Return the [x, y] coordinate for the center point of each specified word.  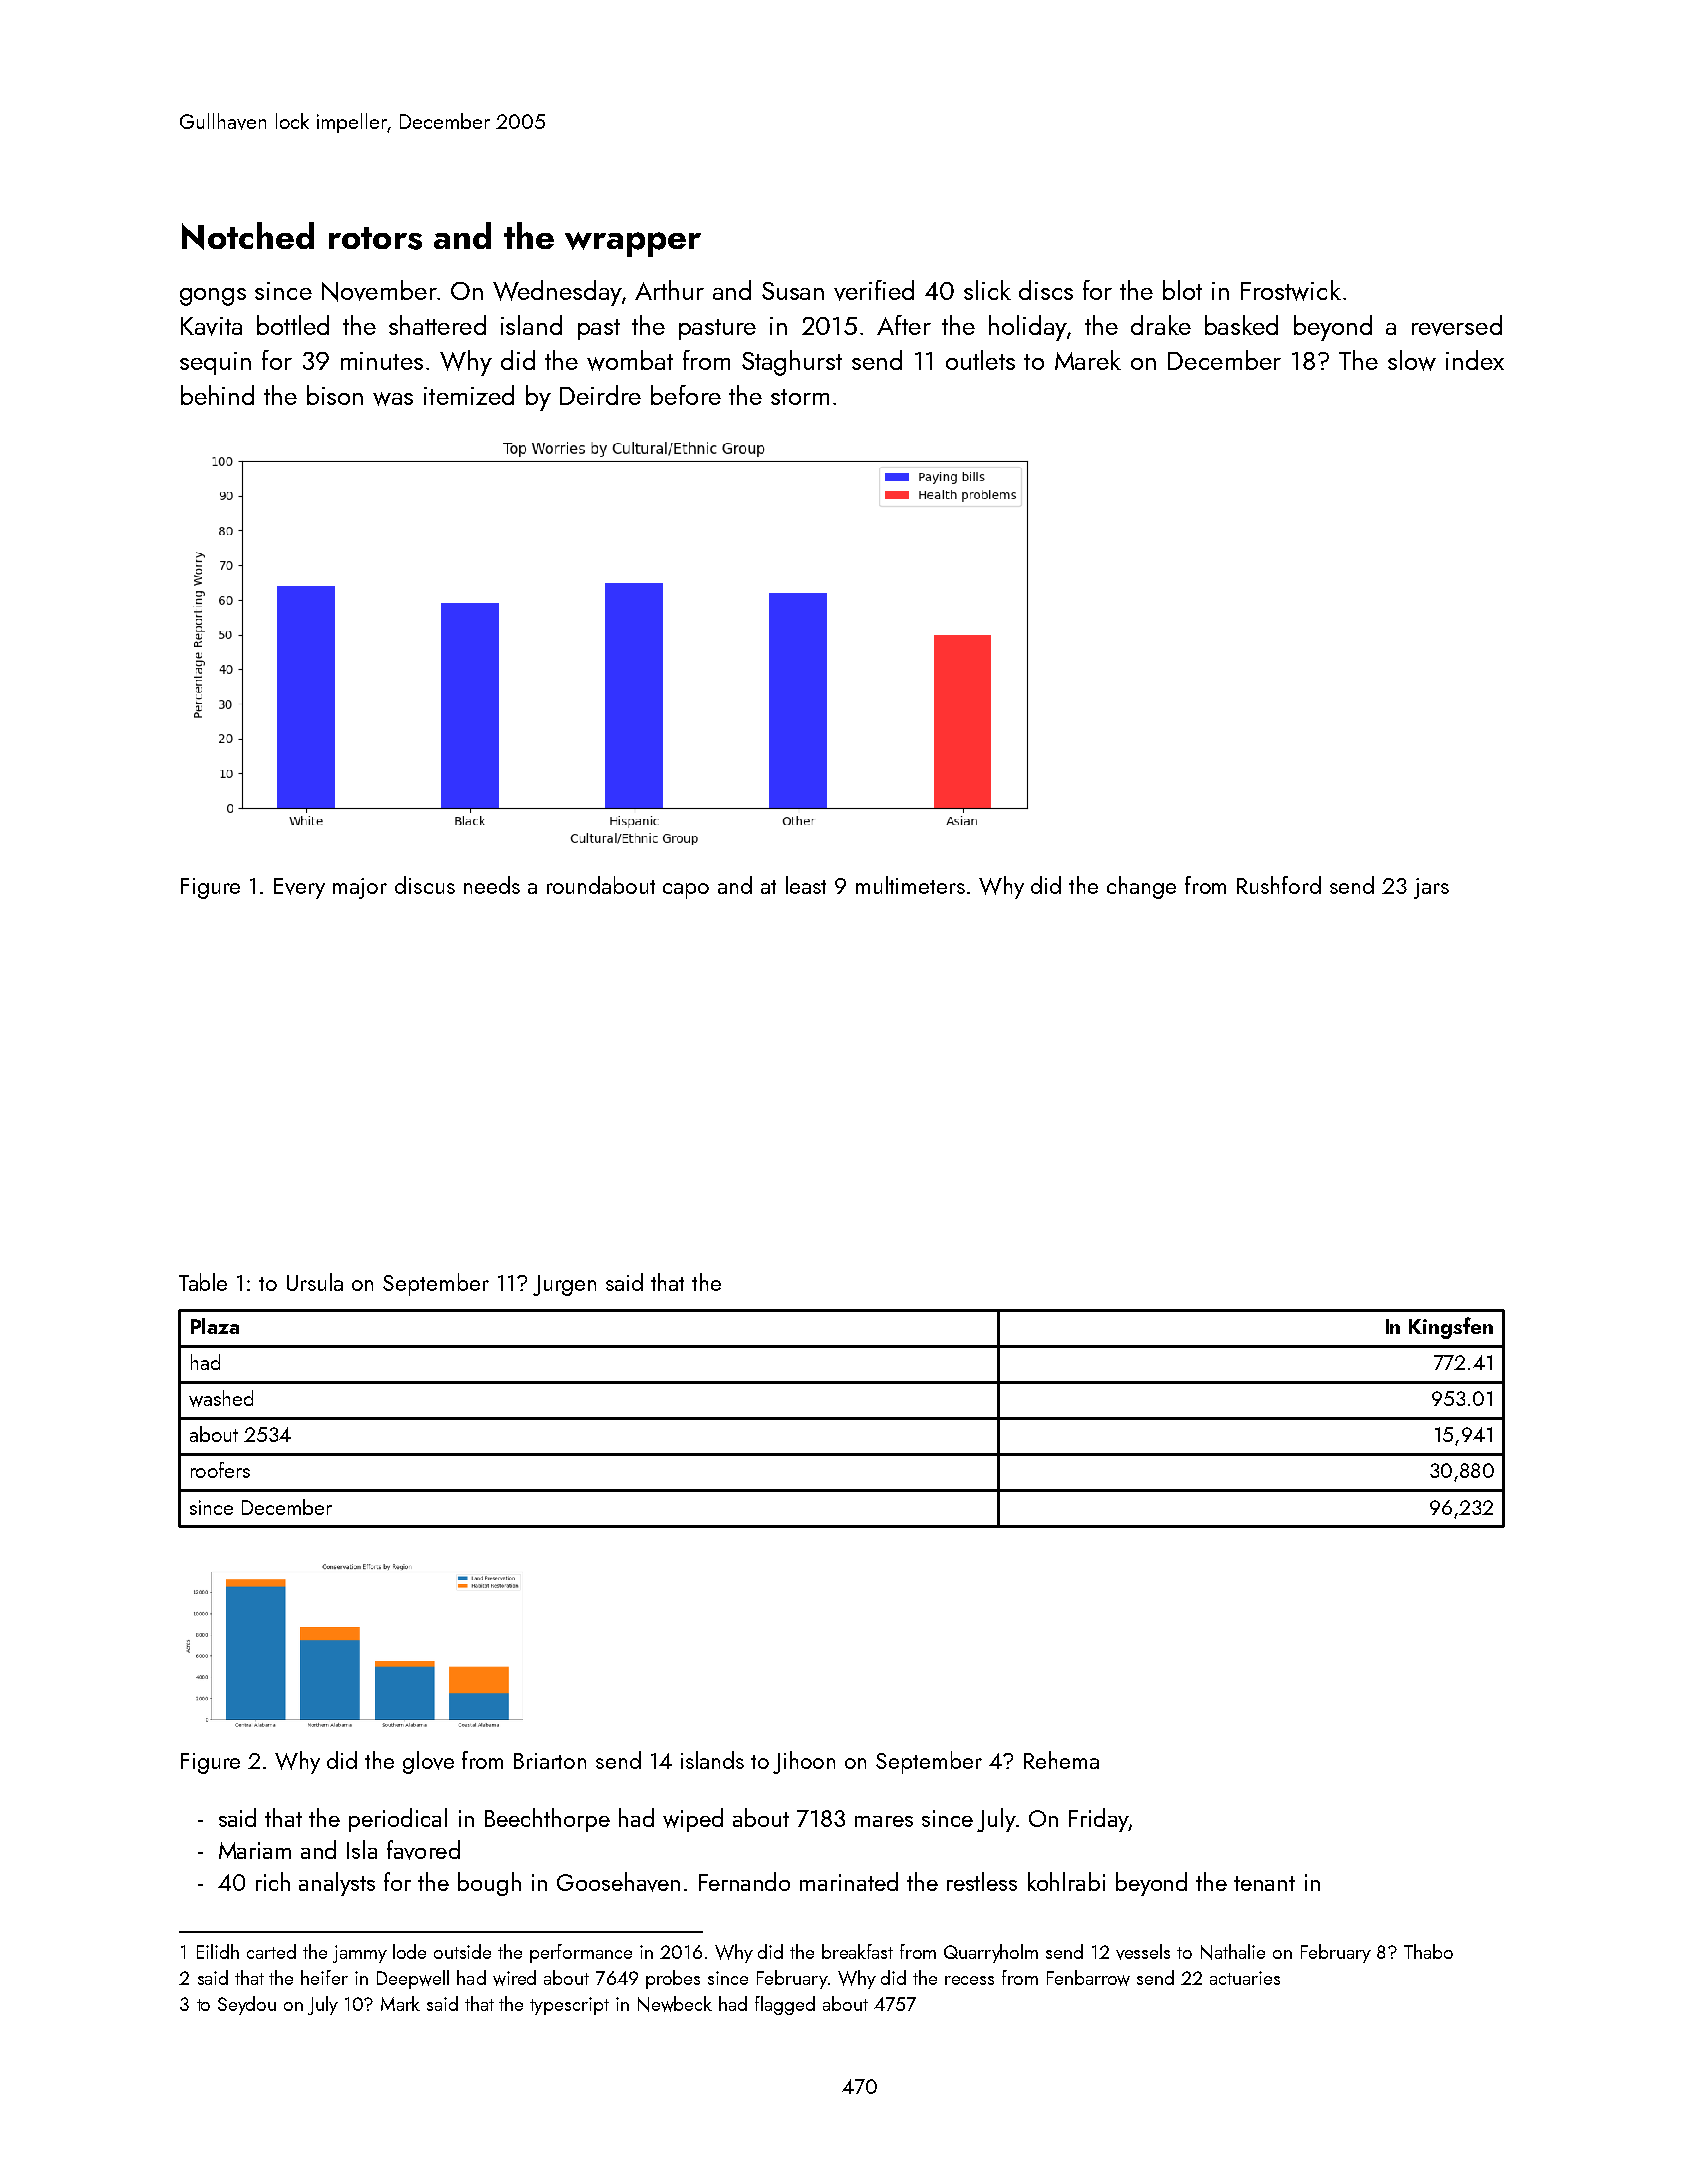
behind [217, 395]
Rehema [1061, 1760]
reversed [1457, 325]
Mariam [255, 1850]
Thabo [1428, 1951]
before [686, 395]
